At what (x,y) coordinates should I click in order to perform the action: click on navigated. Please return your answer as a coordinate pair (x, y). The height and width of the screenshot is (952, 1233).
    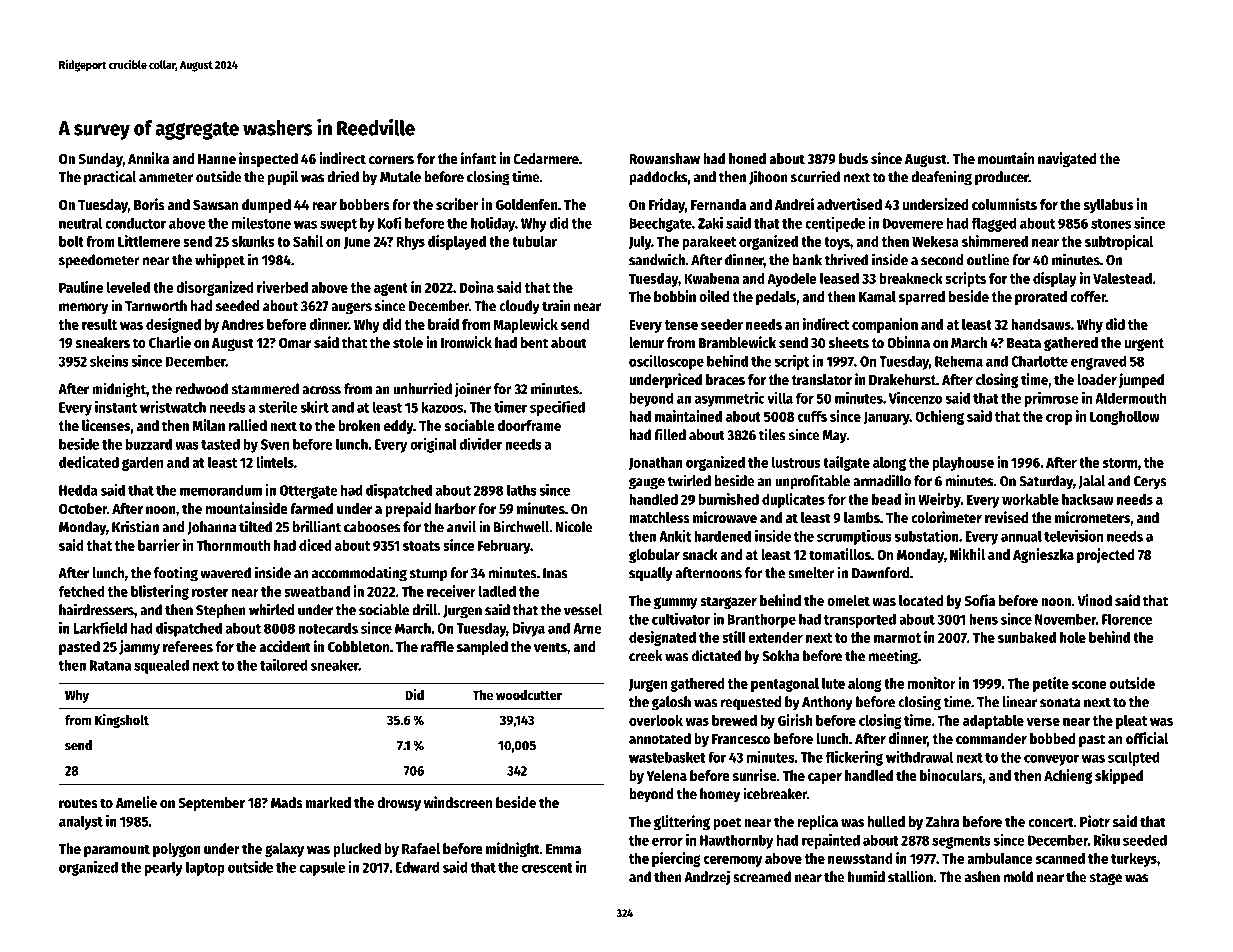
    Looking at the image, I should click on (1067, 159).
